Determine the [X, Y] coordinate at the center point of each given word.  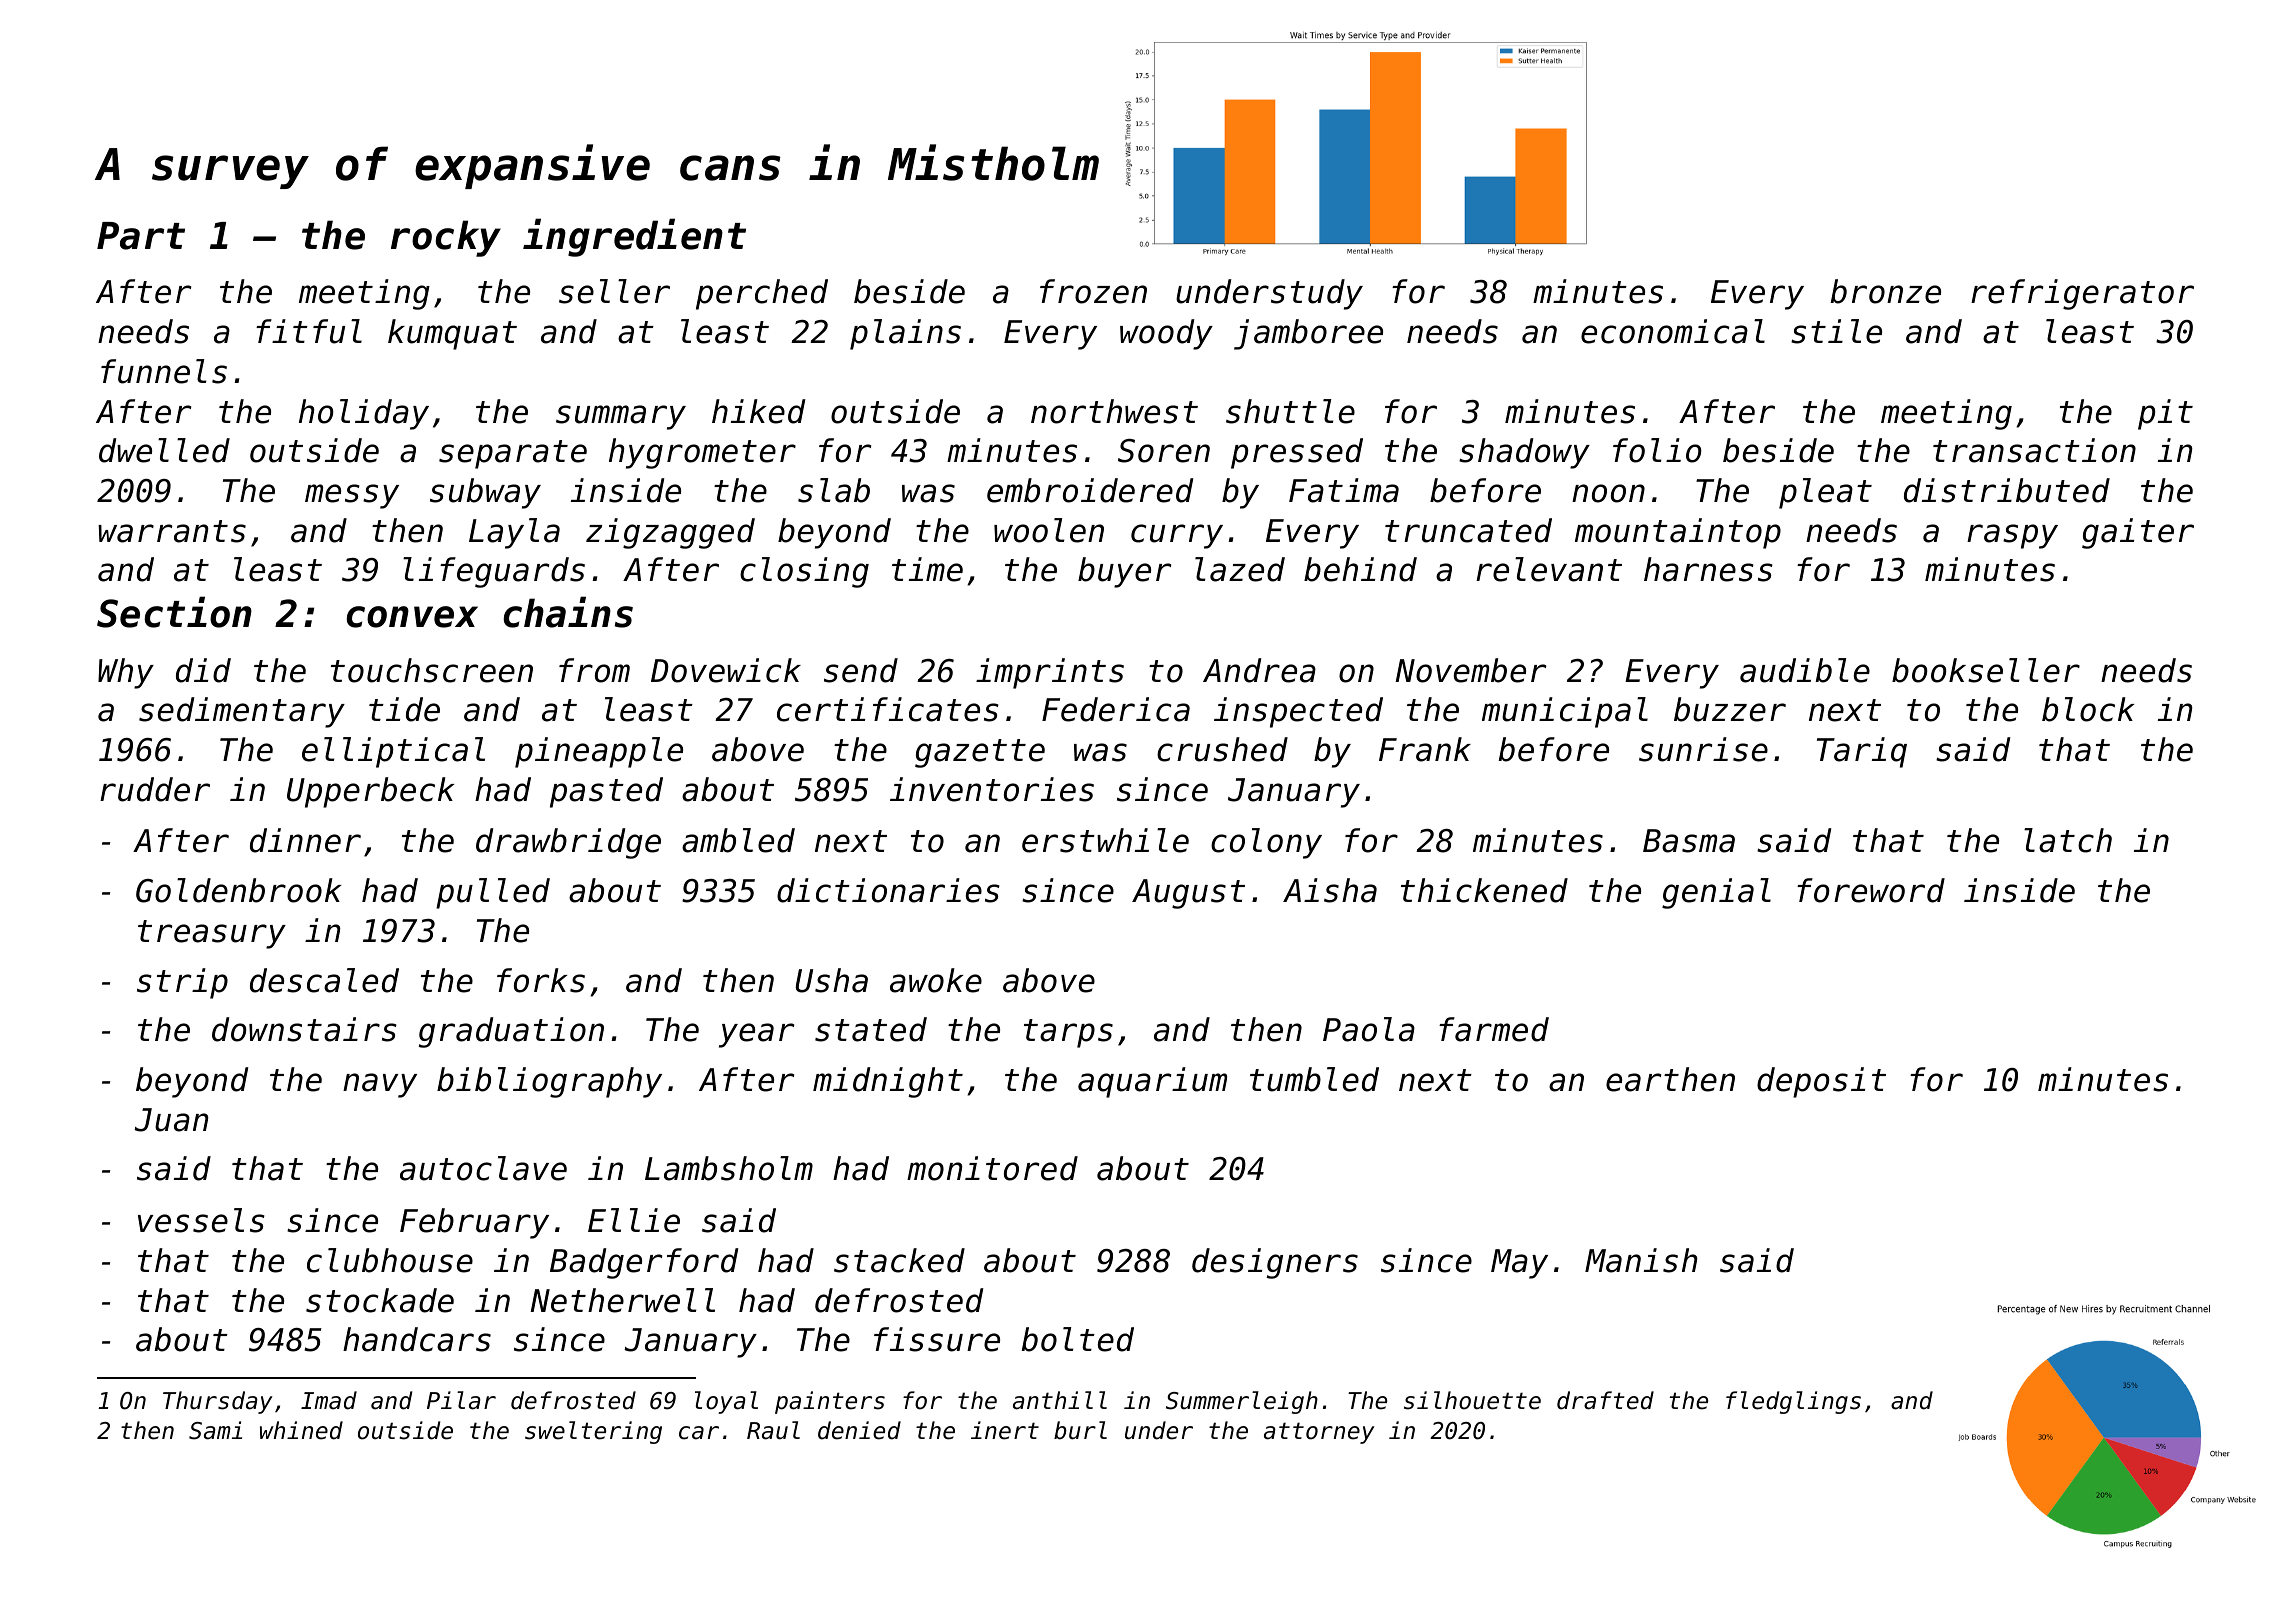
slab [834, 490]
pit [2165, 414]
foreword [1871, 890]
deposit [1821, 1082]
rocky [446, 238]
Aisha [1330, 890]
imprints [1050, 673]
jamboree [1308, 334]
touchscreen [432, 670]
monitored [992, 1168]
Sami [215, 1430]
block [2088, 709]
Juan [171, 1120]
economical [1673, 331]
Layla [514, 533]
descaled [324, 980]
